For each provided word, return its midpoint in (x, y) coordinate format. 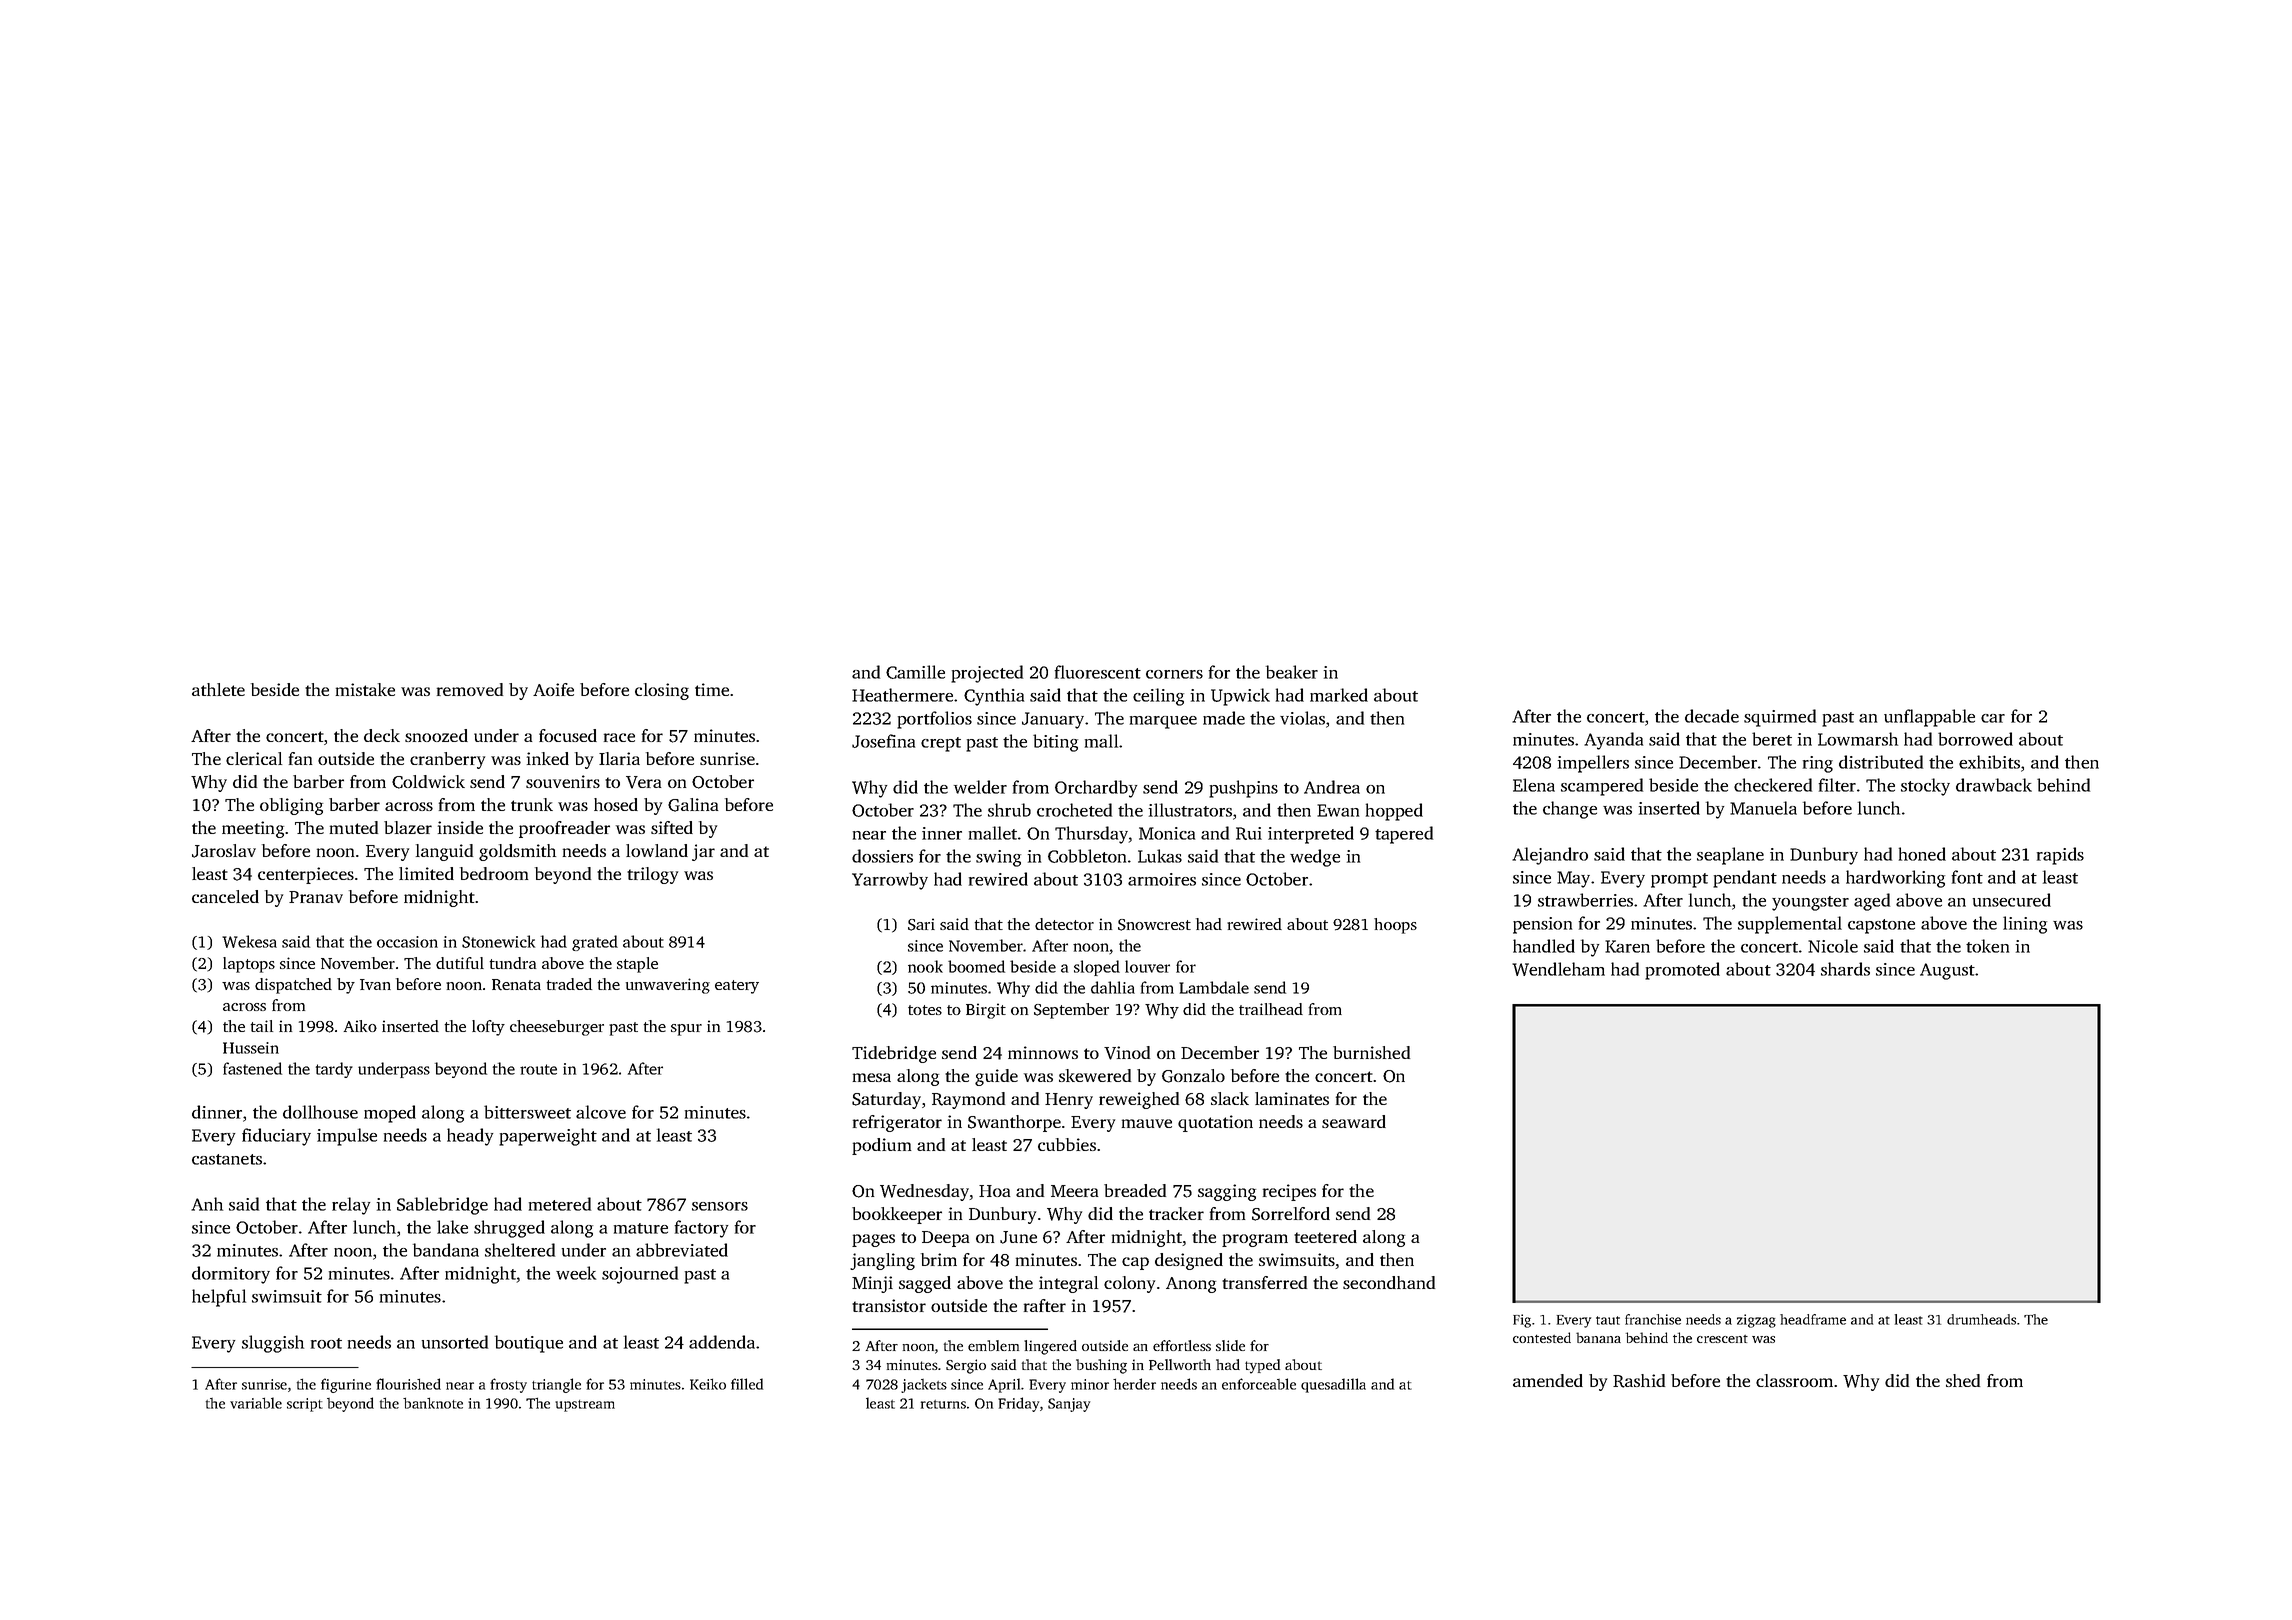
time (712, 689)
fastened (252, 1068)
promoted (1682, 971)
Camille (915, 672)
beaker (1292, 672)
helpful (219, 1298)
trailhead (1271, 1009)
